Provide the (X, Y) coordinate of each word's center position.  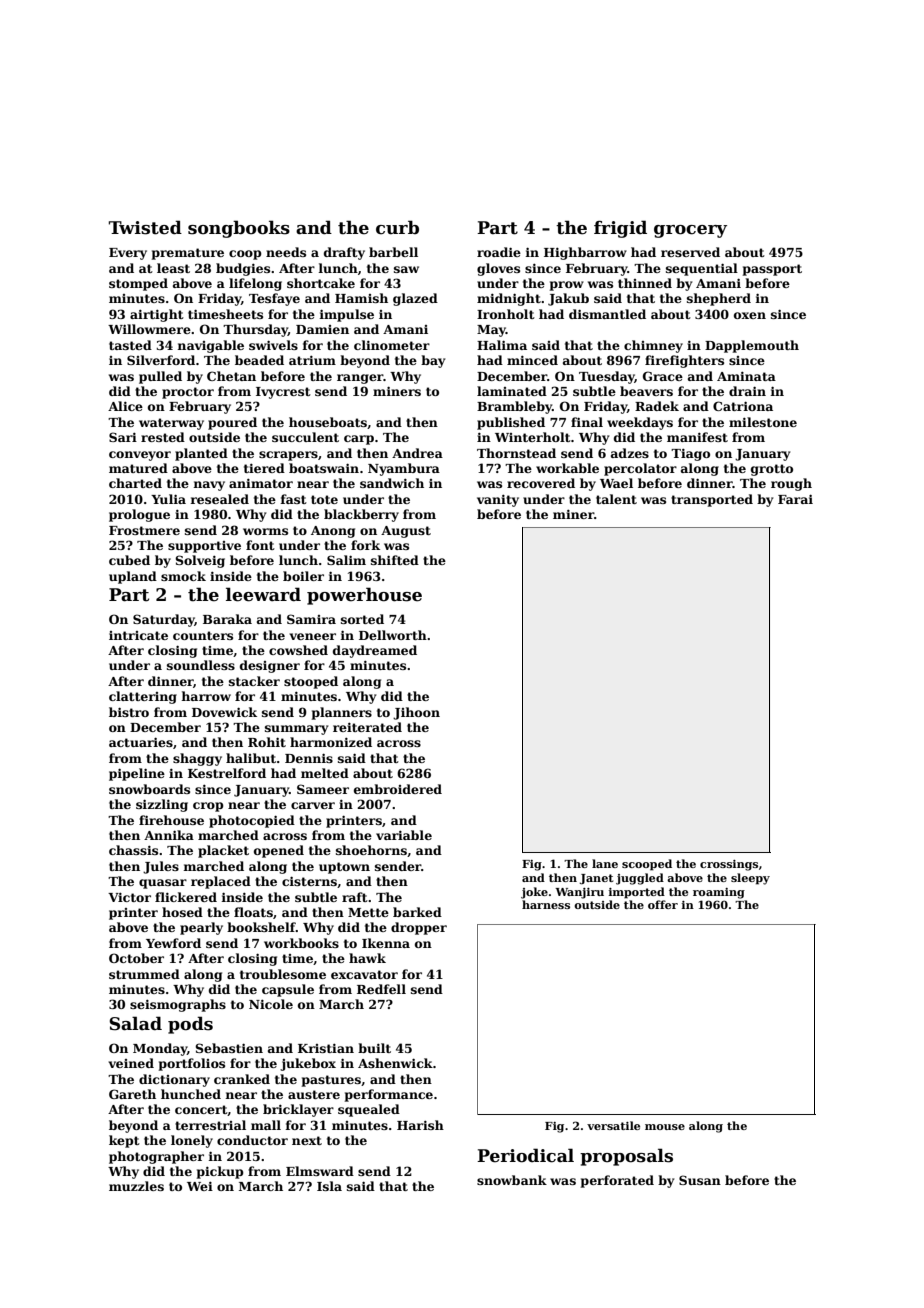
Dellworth (393, 635)
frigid (620, 229)
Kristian (326, 1048)
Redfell (381, 989)
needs (286, 252)
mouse (665, 1127)
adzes (630, 453)
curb (397, 227)
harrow (206, 696)
